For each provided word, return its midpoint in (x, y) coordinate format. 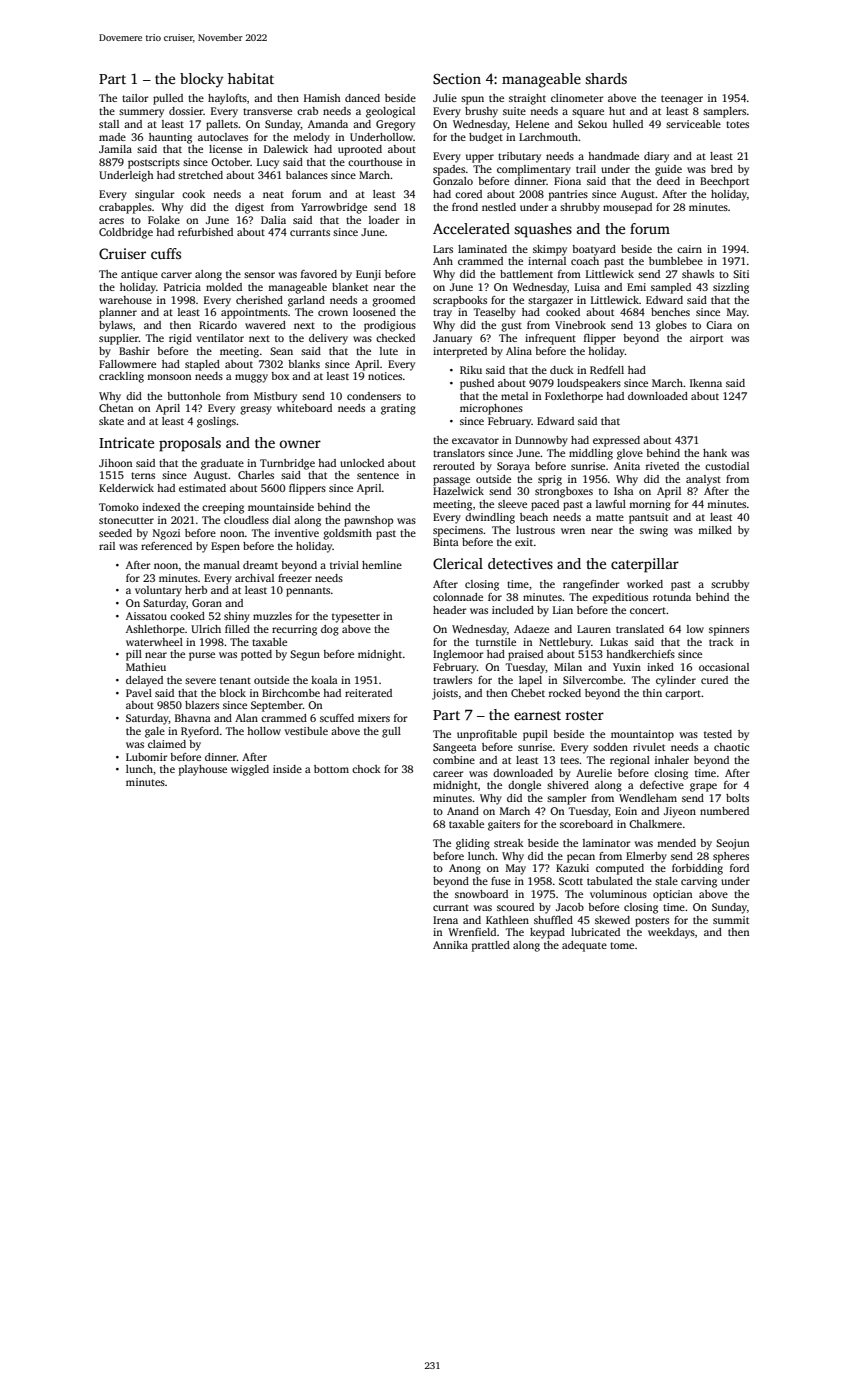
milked (715, 530)
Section (457, 78)
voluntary (158, 591)
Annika (450, 945)
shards (606, 78)
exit (524, 542)
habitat (251, 78)
